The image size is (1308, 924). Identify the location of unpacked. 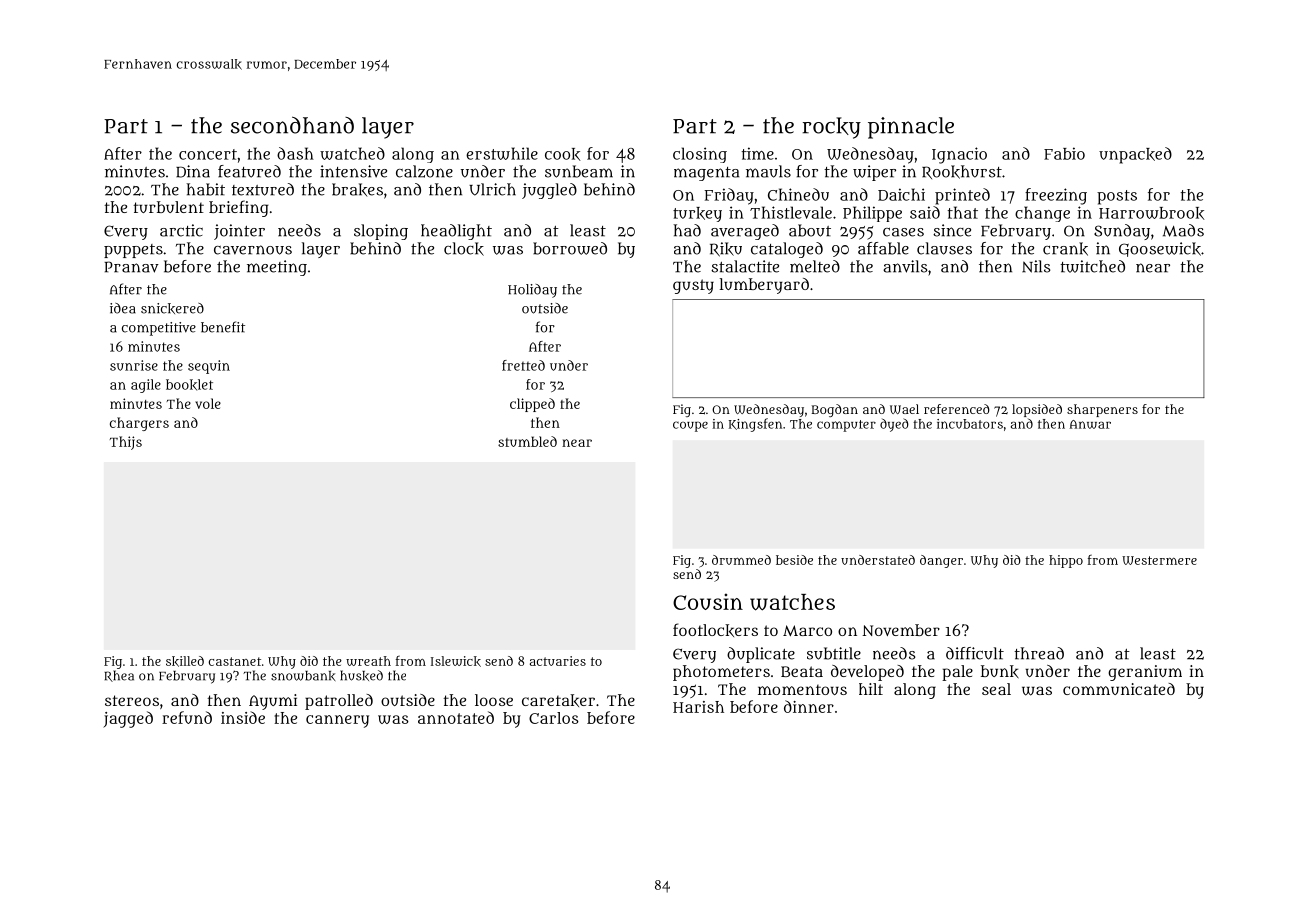
(1135, 155).
